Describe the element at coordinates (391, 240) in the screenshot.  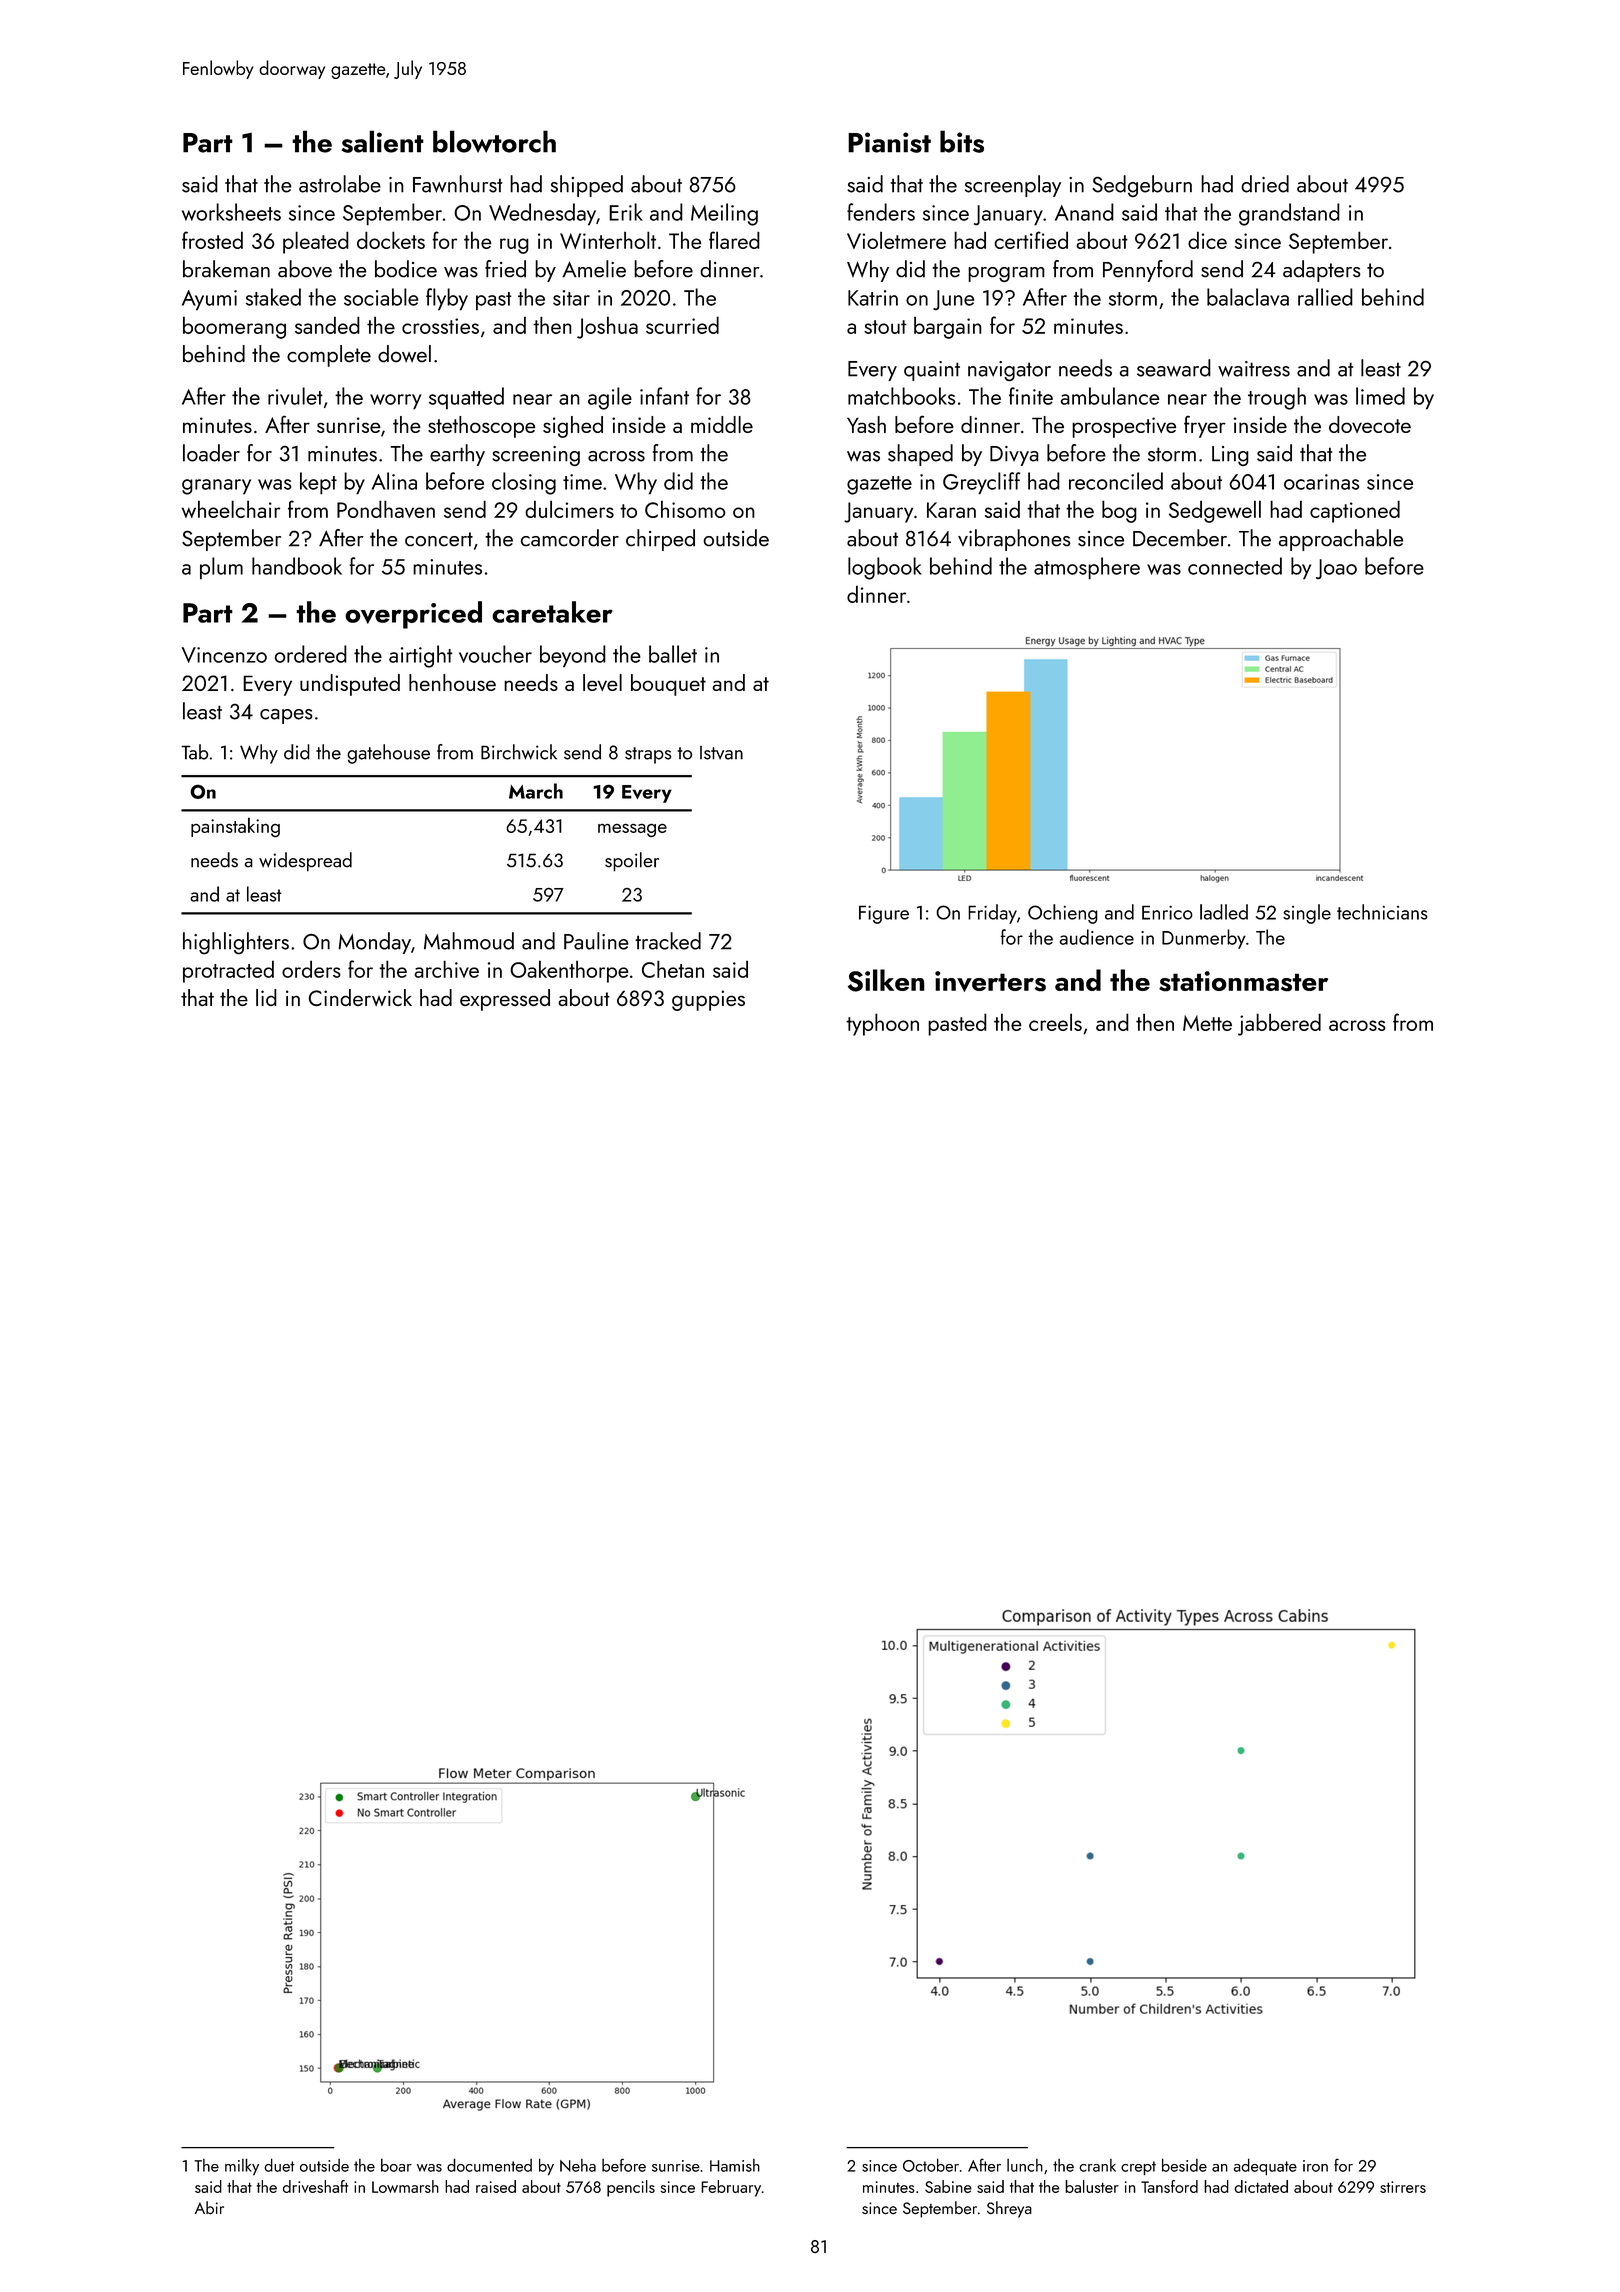
I see `dockets` at that location.
